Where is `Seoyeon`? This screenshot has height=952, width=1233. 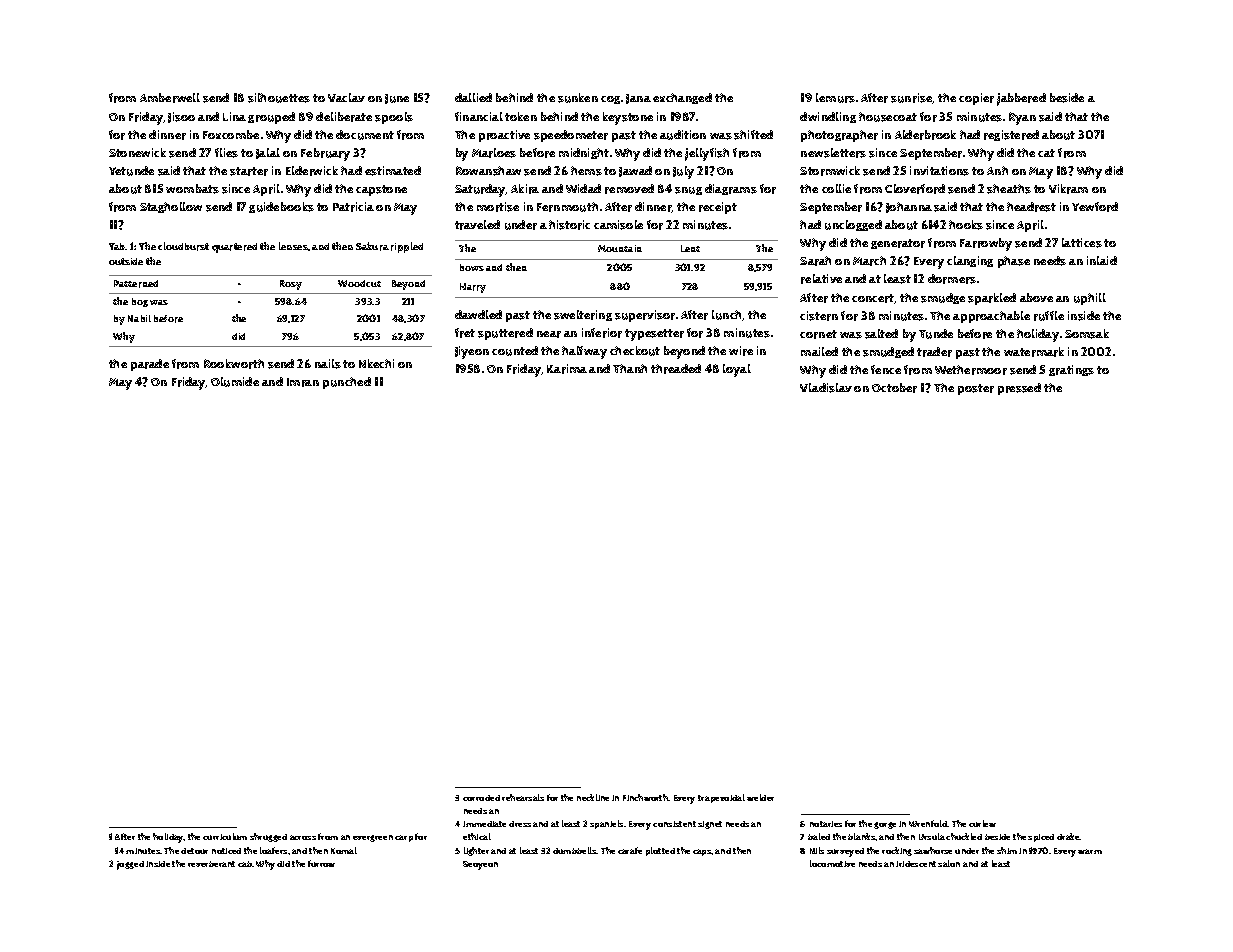
Seoyeon is located at coordinates (480, 865).
